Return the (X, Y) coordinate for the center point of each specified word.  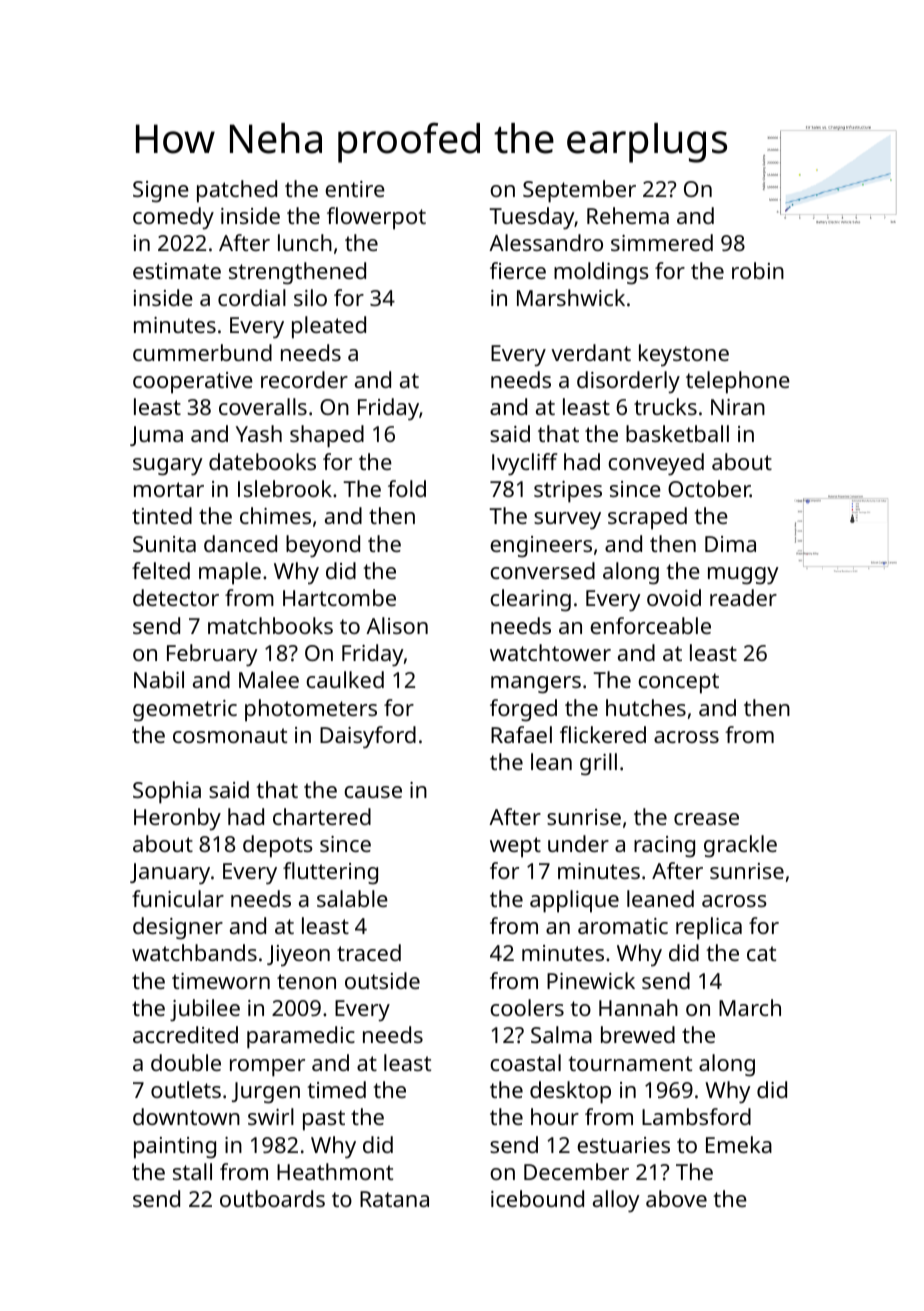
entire (355, 189)
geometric (185, 711)
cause (373, 792)
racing (664, 847)
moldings (601, 273)
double (186, 1062)
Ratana (394, 1199)
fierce (518, 270)
